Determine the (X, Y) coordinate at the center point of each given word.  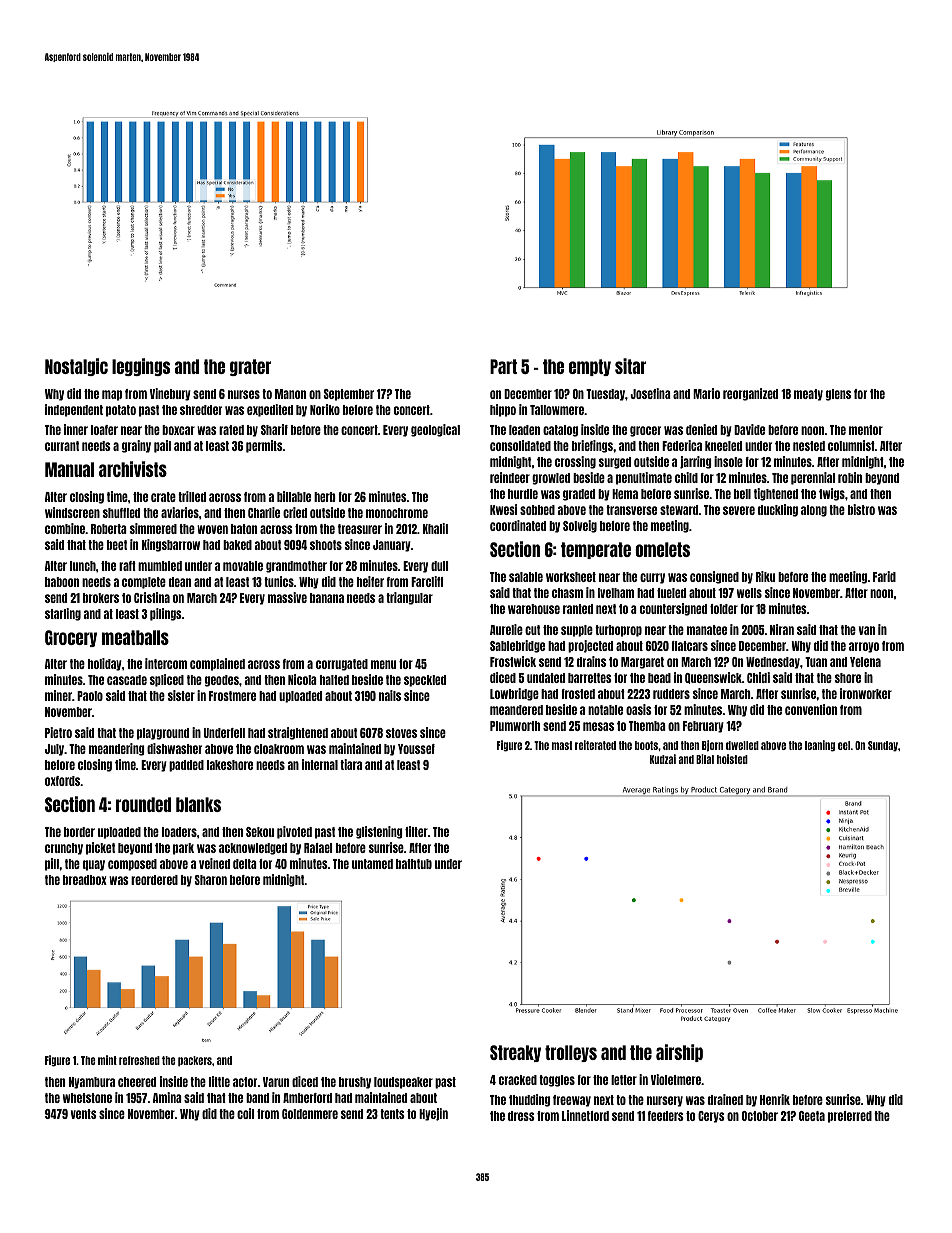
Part (503, 366)
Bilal (705, 759)
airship (679, 1053)
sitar (630, 366)
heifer (370, 581)
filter (416, 831)
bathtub (414, 864)
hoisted (732, 759)
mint (107, 1060)
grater (250, 367)
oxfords (62, 781)
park (183, 849)
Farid (884, 576)
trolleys (571, 1053)
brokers (101, 598)
